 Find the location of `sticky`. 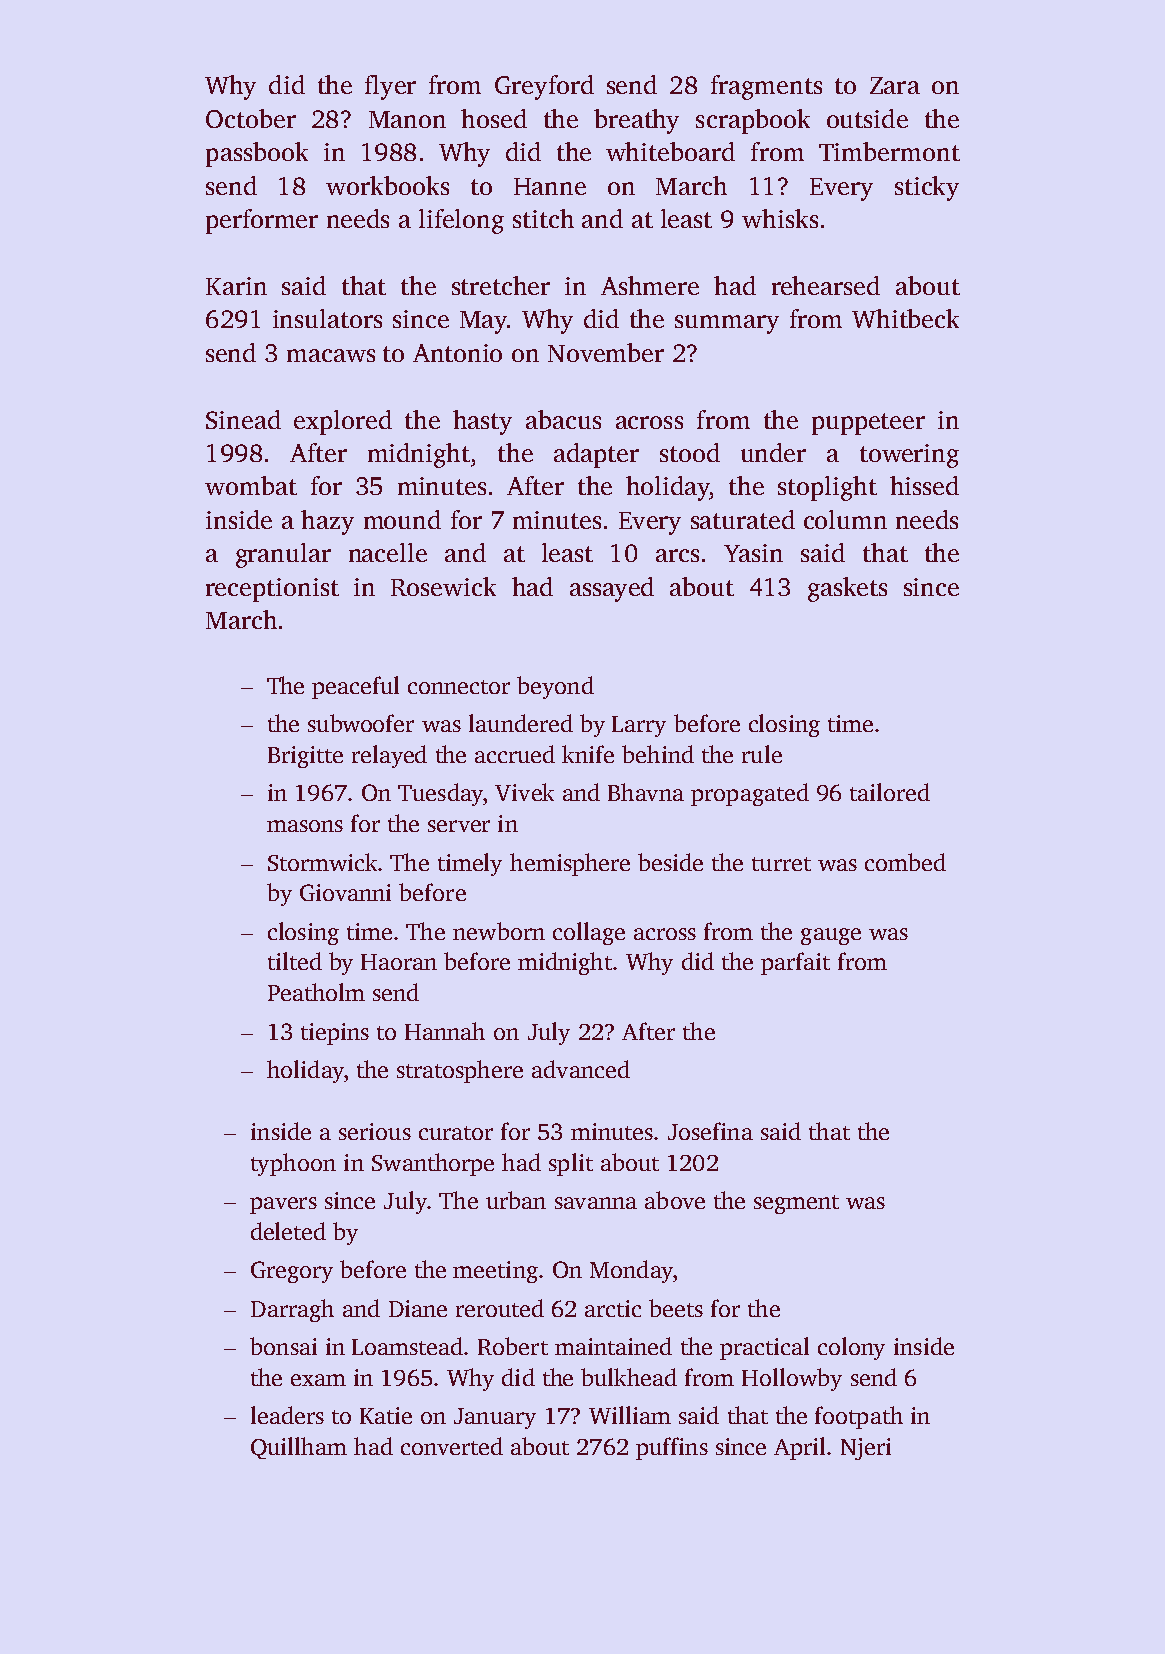

sticky is located at coordinates (927, 188).
